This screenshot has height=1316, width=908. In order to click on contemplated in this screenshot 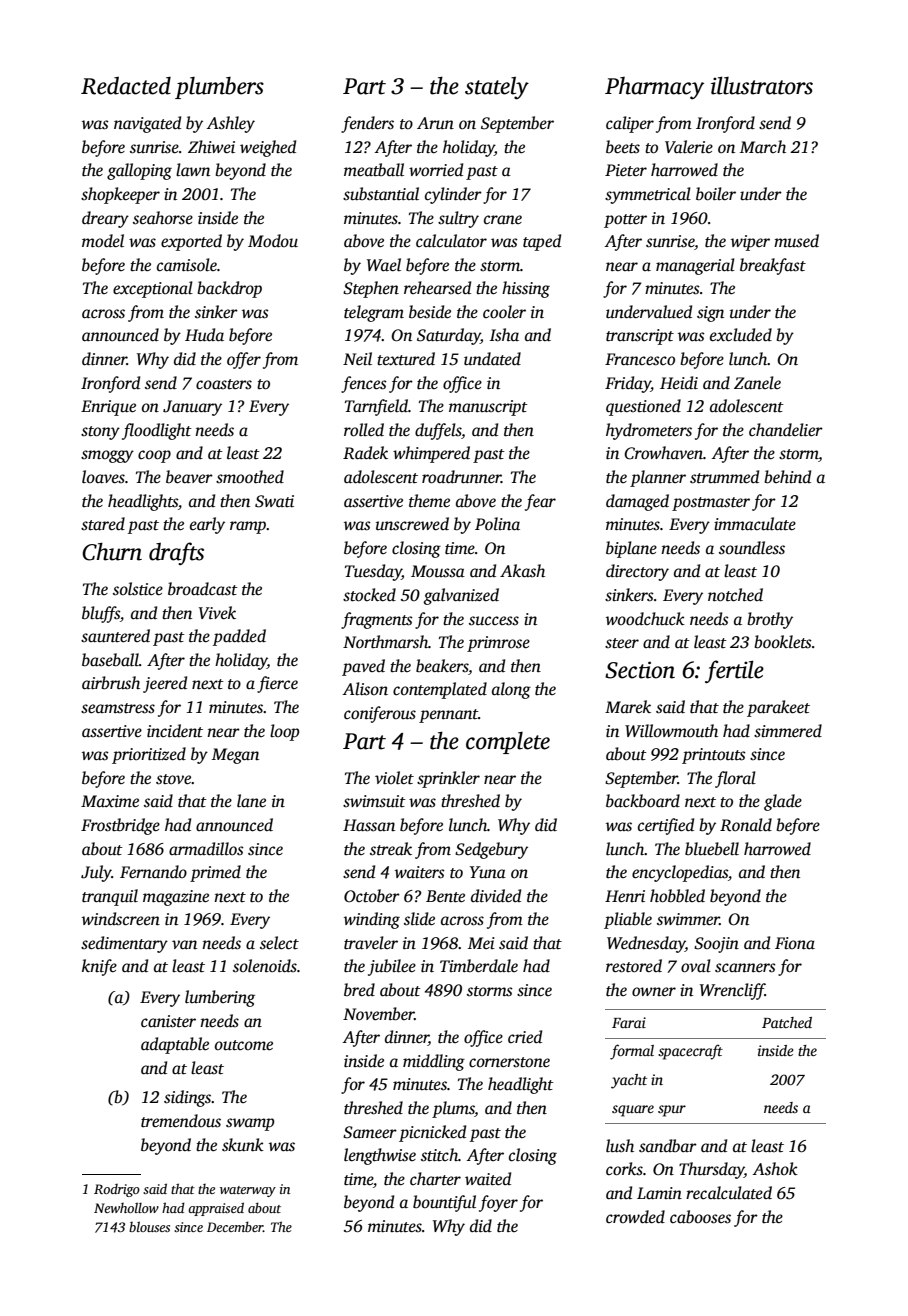, I will do `click(440, 690)`.
